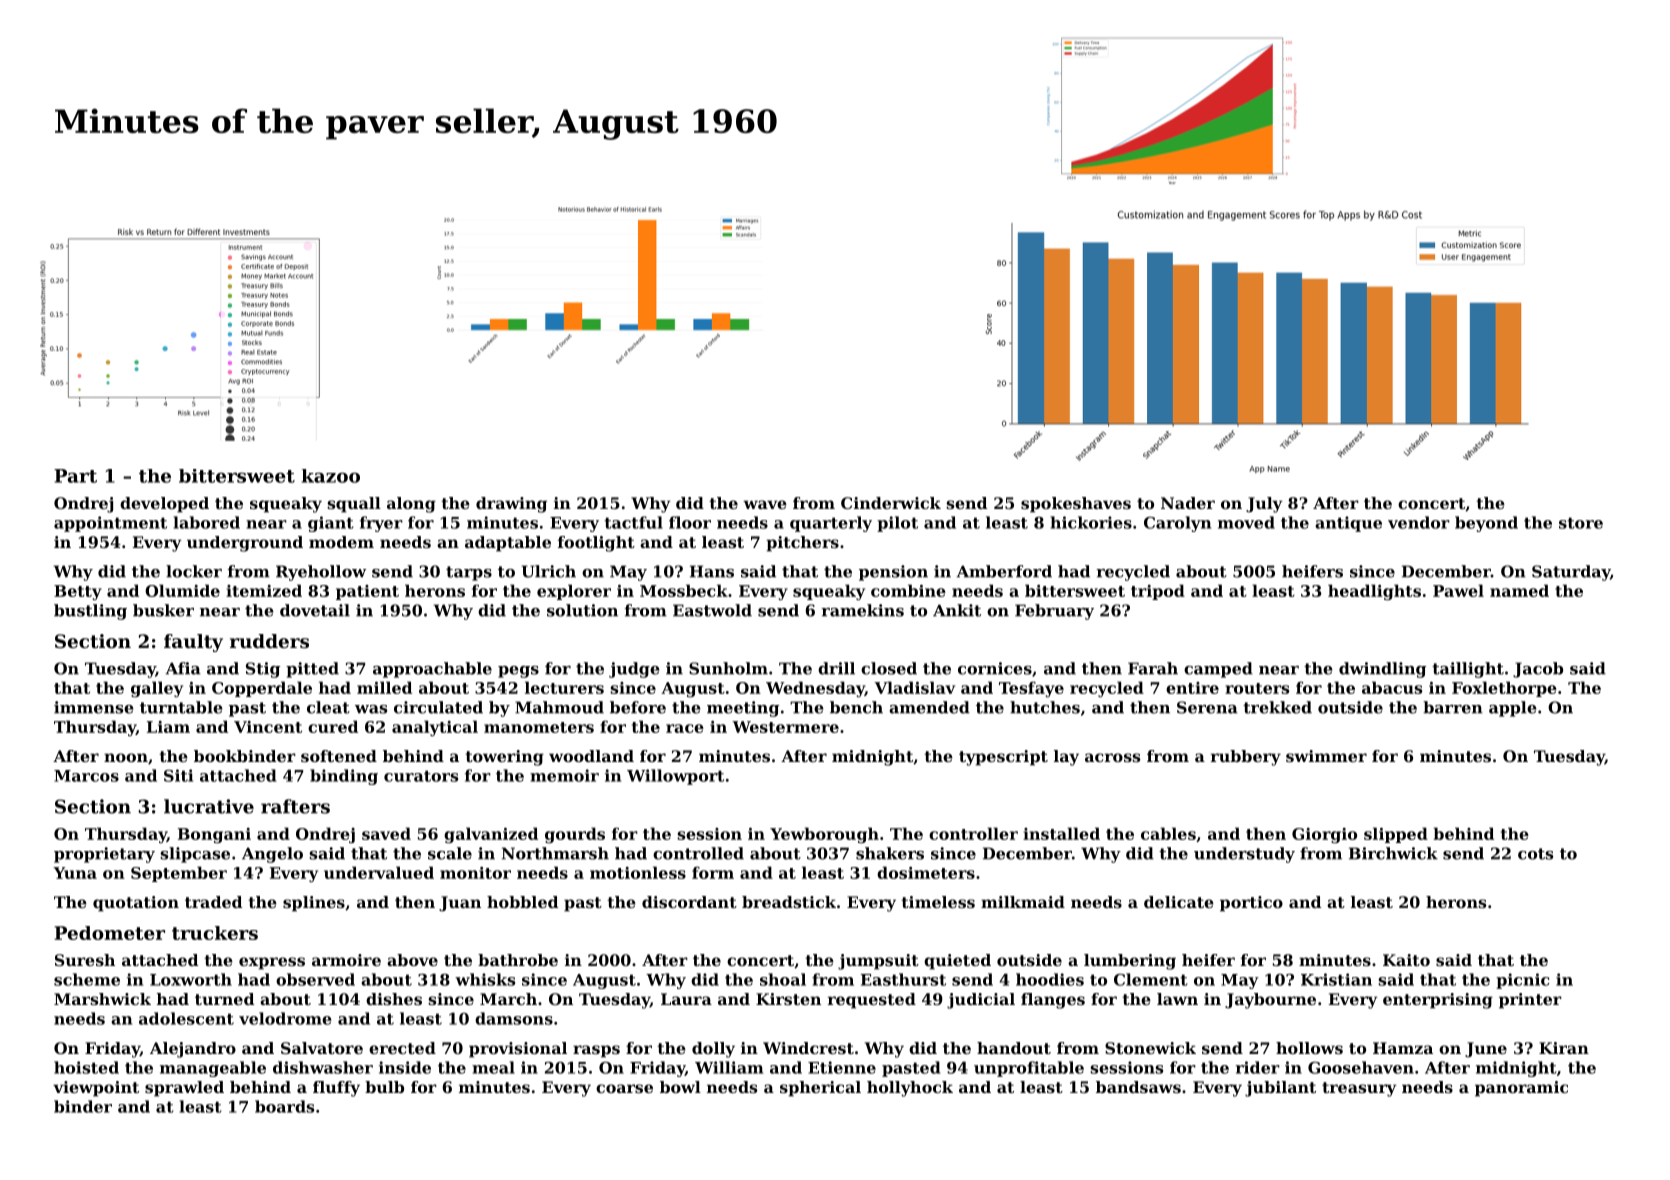  What do you see at coordinates (1326, 756) in the screenshot?
I see `swimmer` at bounding box center [1326, 756].
